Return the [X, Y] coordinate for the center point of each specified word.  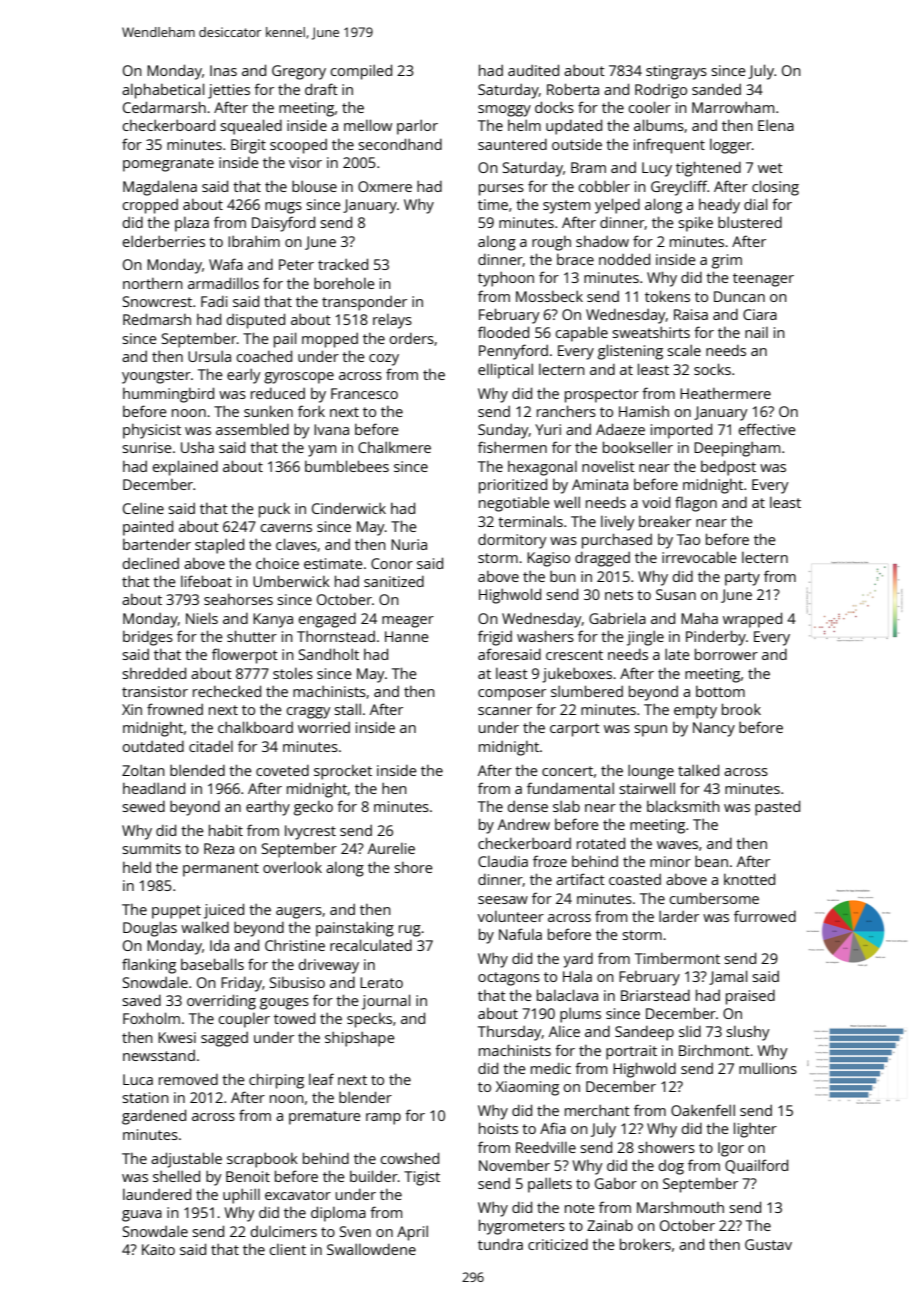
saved [141, 1000]
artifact [580, 879]
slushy [748, 1033]
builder [374, 1176]
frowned [175, 709]
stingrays [676, 72]
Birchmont [714, 1050]
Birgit [248, 146]
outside [577, 144]
